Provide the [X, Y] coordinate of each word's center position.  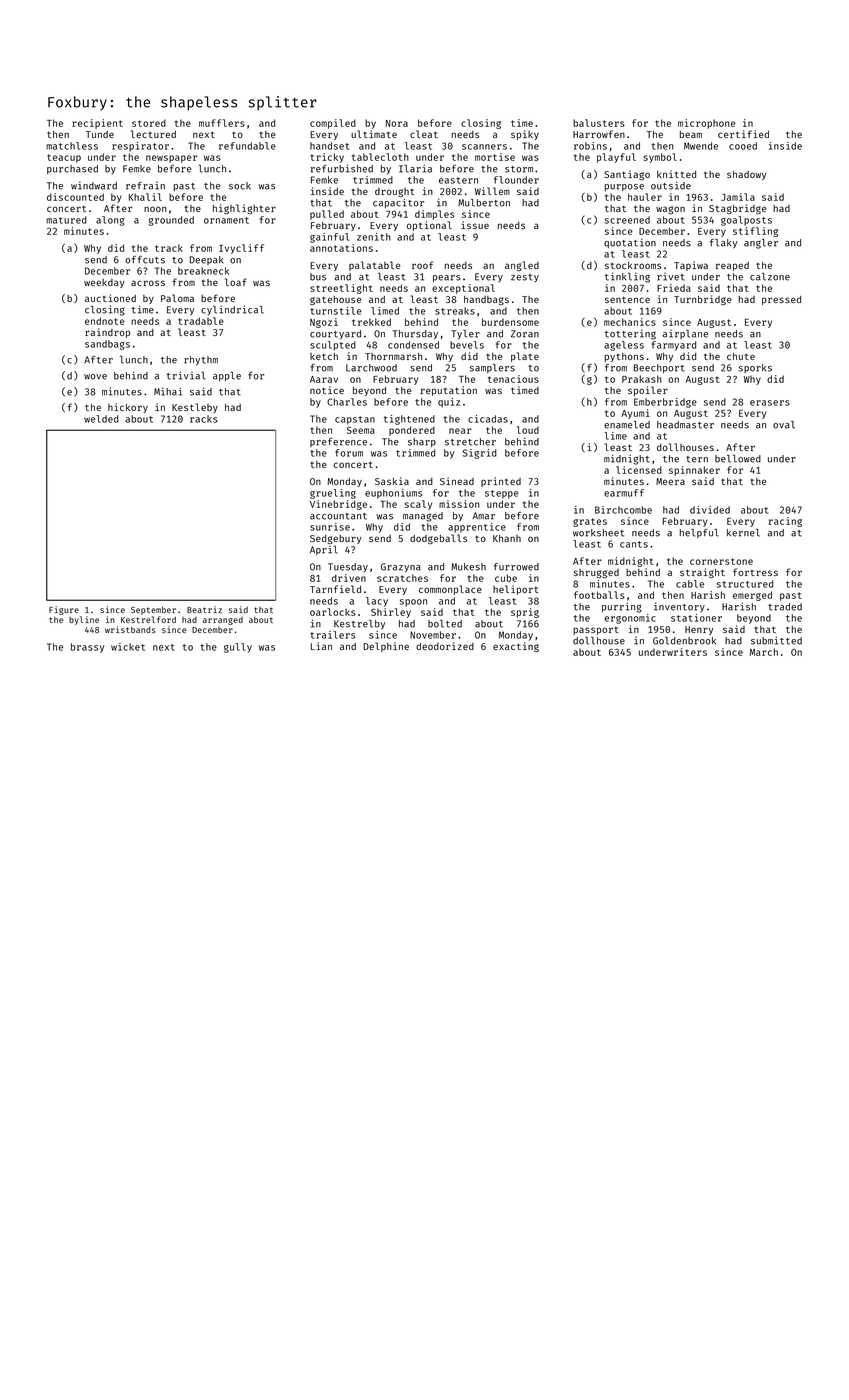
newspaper [171, 159]
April [324, 550]
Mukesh [468, 567]
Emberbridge [665, 403]
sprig [525, 613]
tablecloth [380, 157]
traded [785, 607]
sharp [422, 442]
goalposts [746, 221]
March [764, 652]
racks [204, 419]
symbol [660, 158]
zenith [374, 237]
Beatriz [204, 609]
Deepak [207, 260]
